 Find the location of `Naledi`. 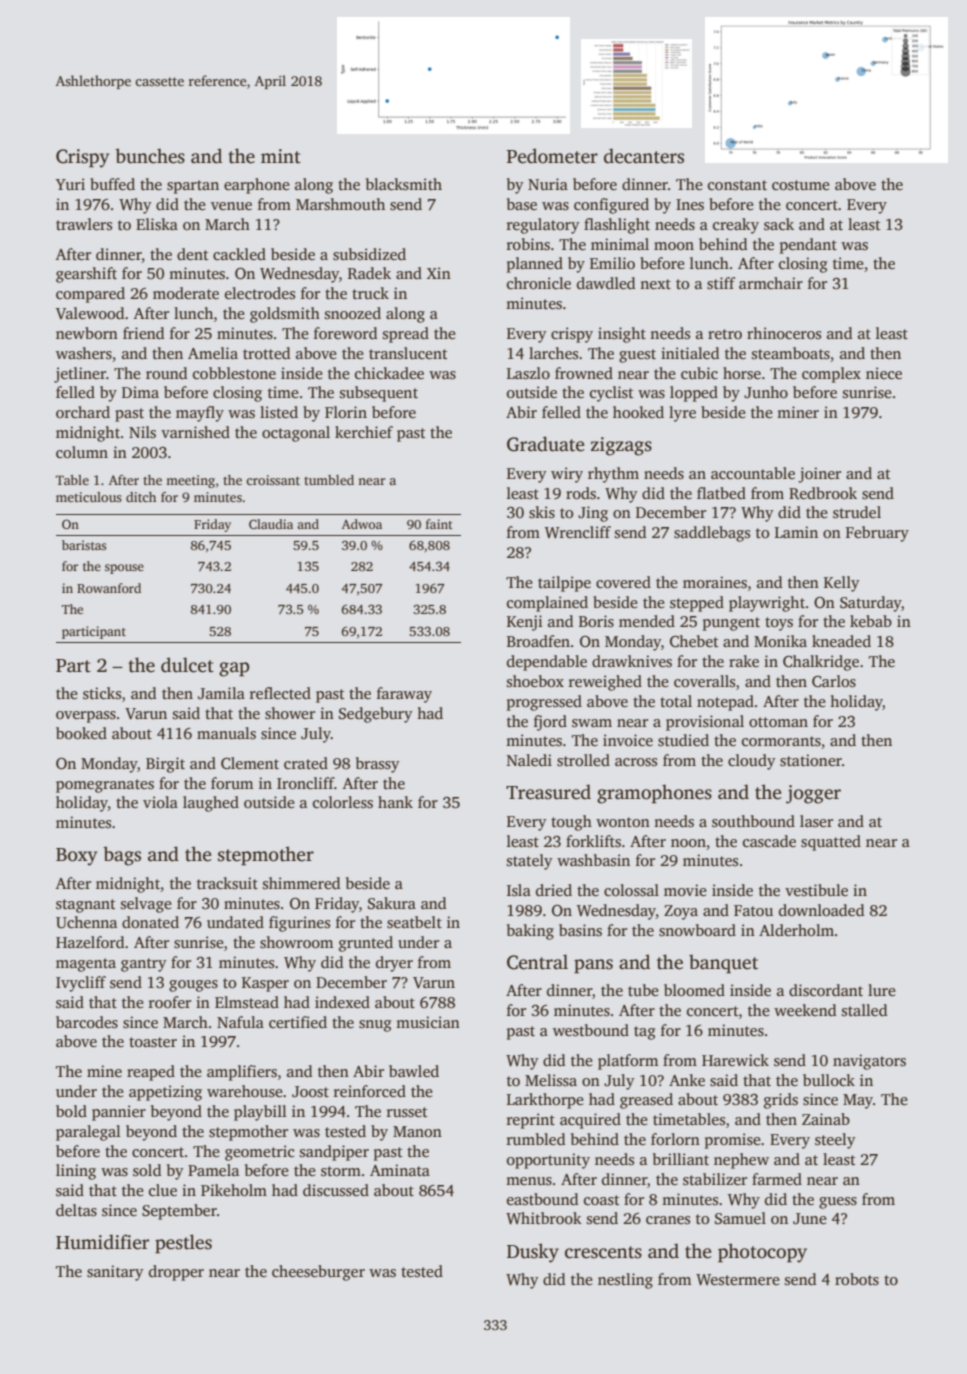

Naledi is located at coordinates (529, 760).
